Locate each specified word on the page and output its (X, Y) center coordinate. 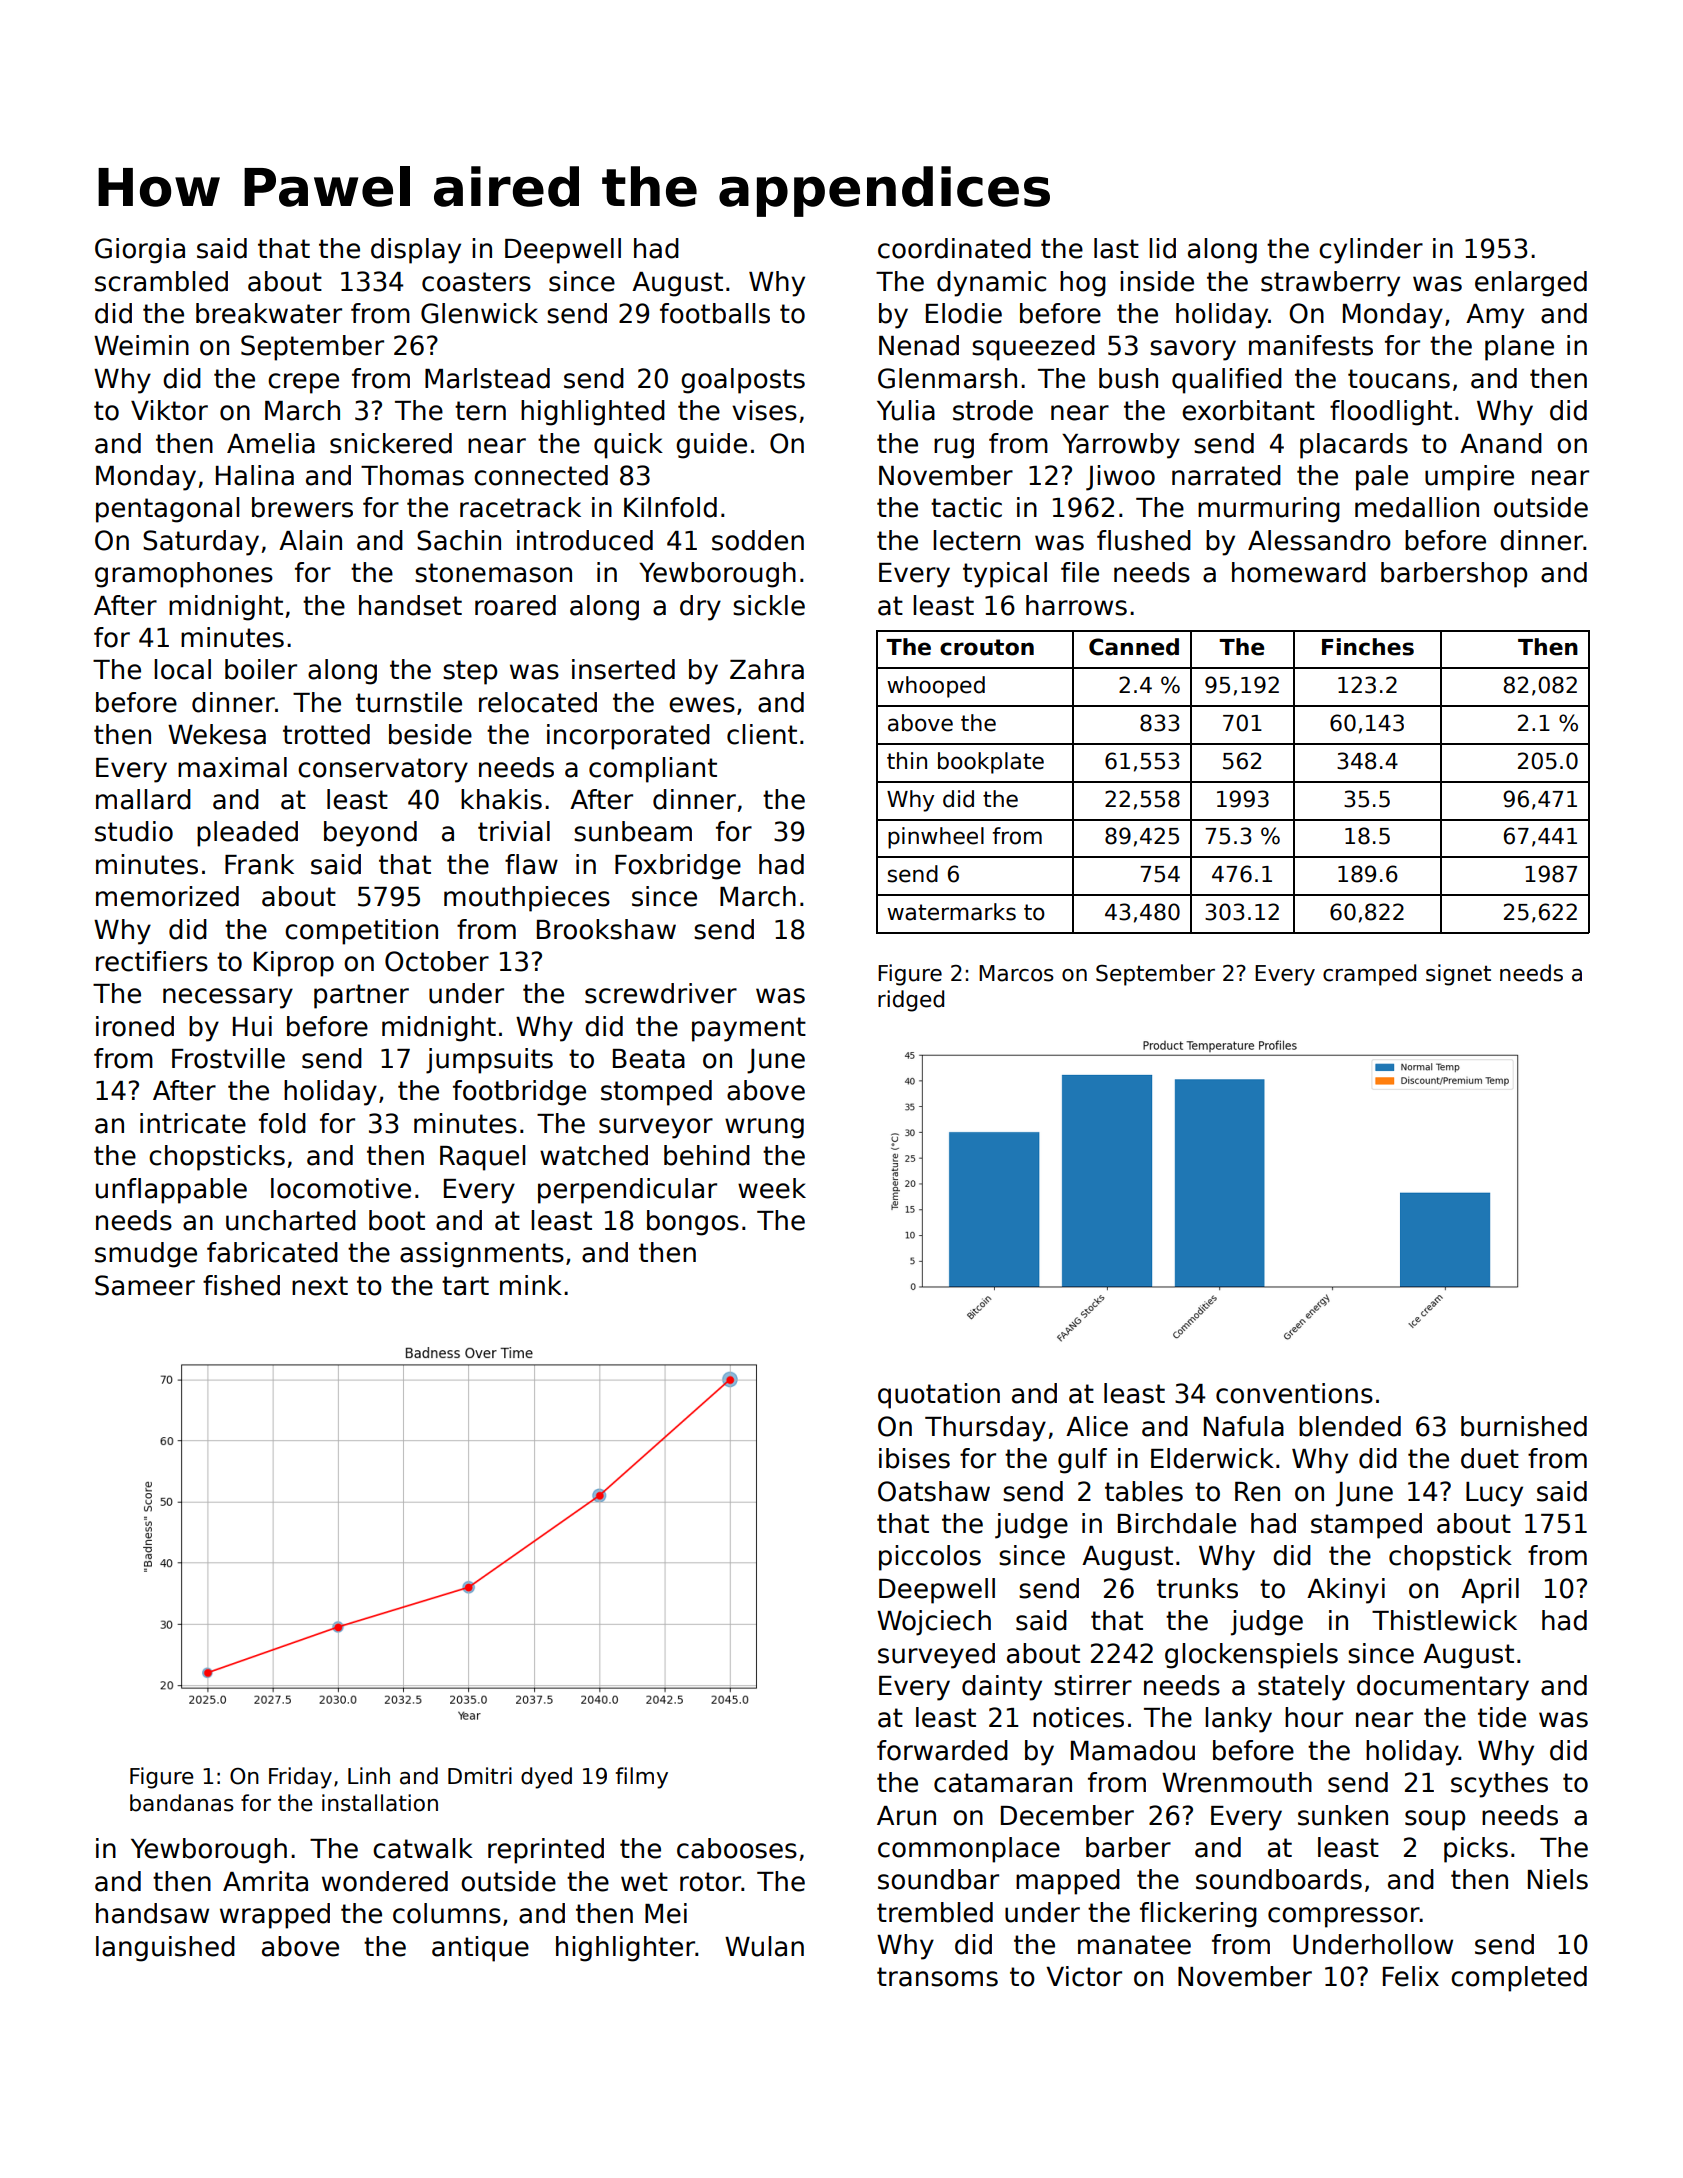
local (182, 669)
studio (134, 831)
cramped (1369, 975)
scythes (1499, 1785)
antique (480, 1949)
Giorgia (140, 251)
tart (465, 1286)
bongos (693, 1223)
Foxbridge (678, 867)
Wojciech (934, 1623)
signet (1458, 975)
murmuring (1269, 510)
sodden (758, 540)
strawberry (1330, 284)
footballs (715, 313)
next (320, 1286)
